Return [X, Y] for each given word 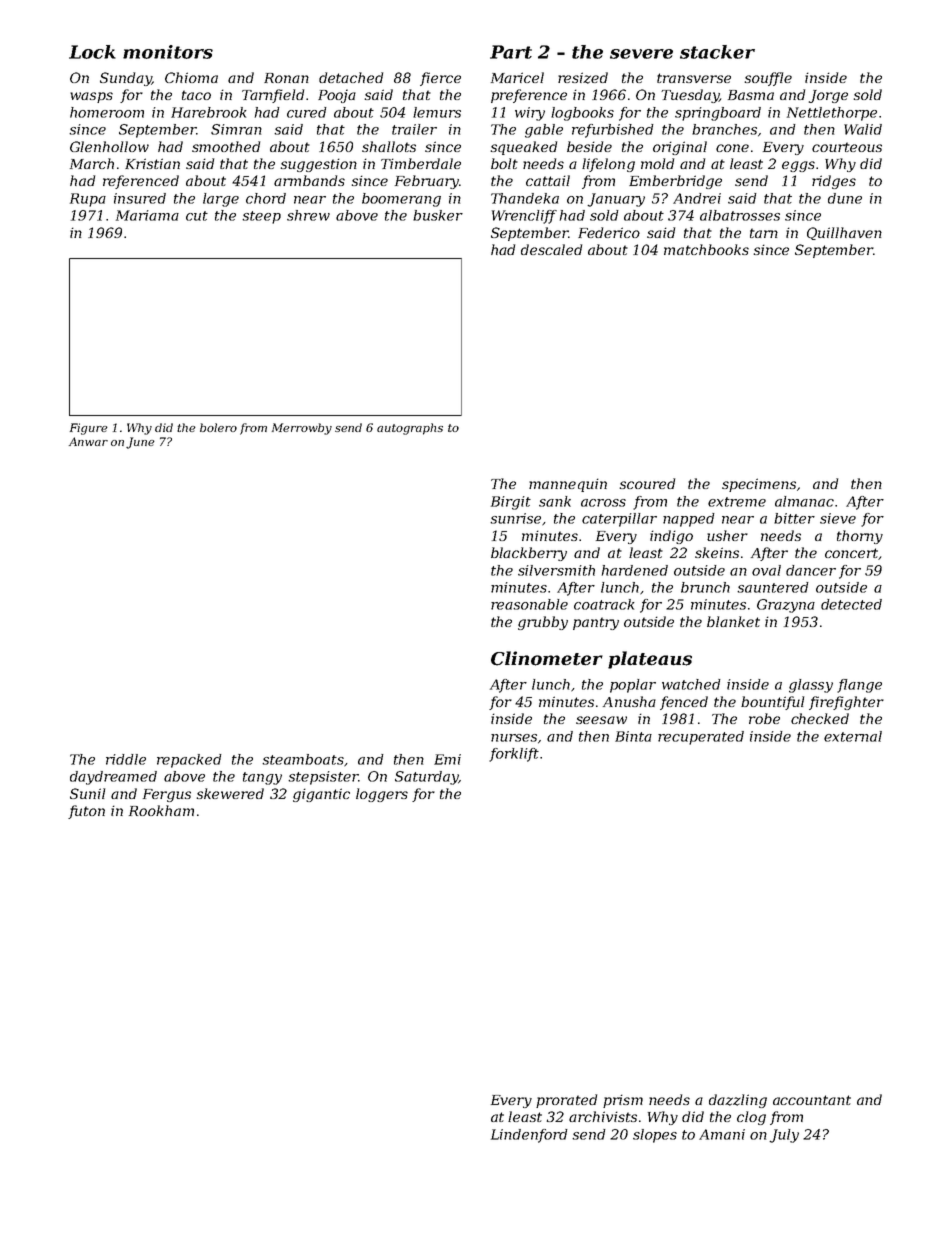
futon [86, 812]
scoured [647, 483]
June [140, 443]
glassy [811, 686]
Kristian [152, 163]
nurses [514, 738]
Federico [609, 232]
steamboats [303, 759]
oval [766, 570]
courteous [847, 147]
